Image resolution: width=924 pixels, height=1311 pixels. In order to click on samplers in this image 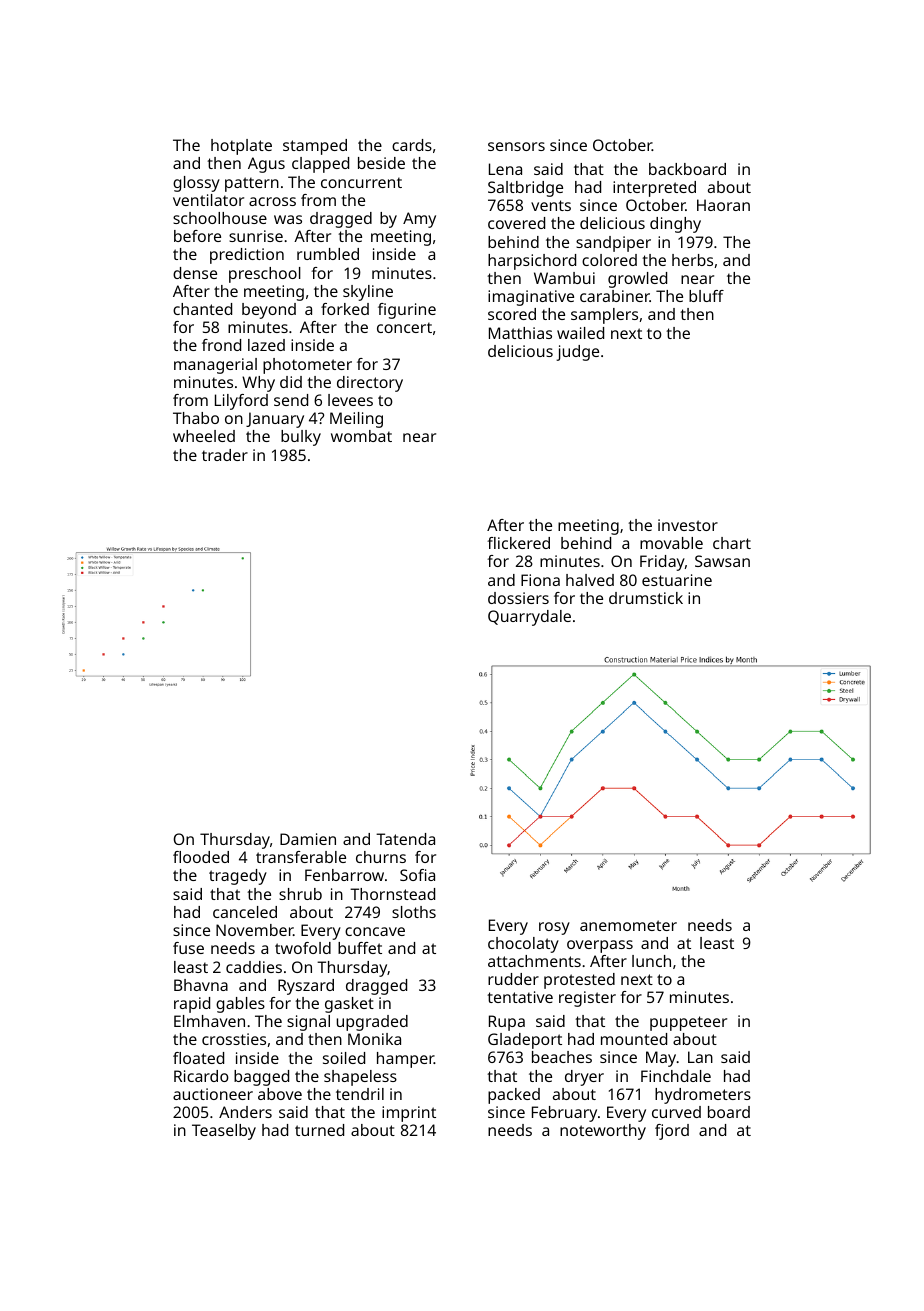, I will do `click(604, 316)`.
